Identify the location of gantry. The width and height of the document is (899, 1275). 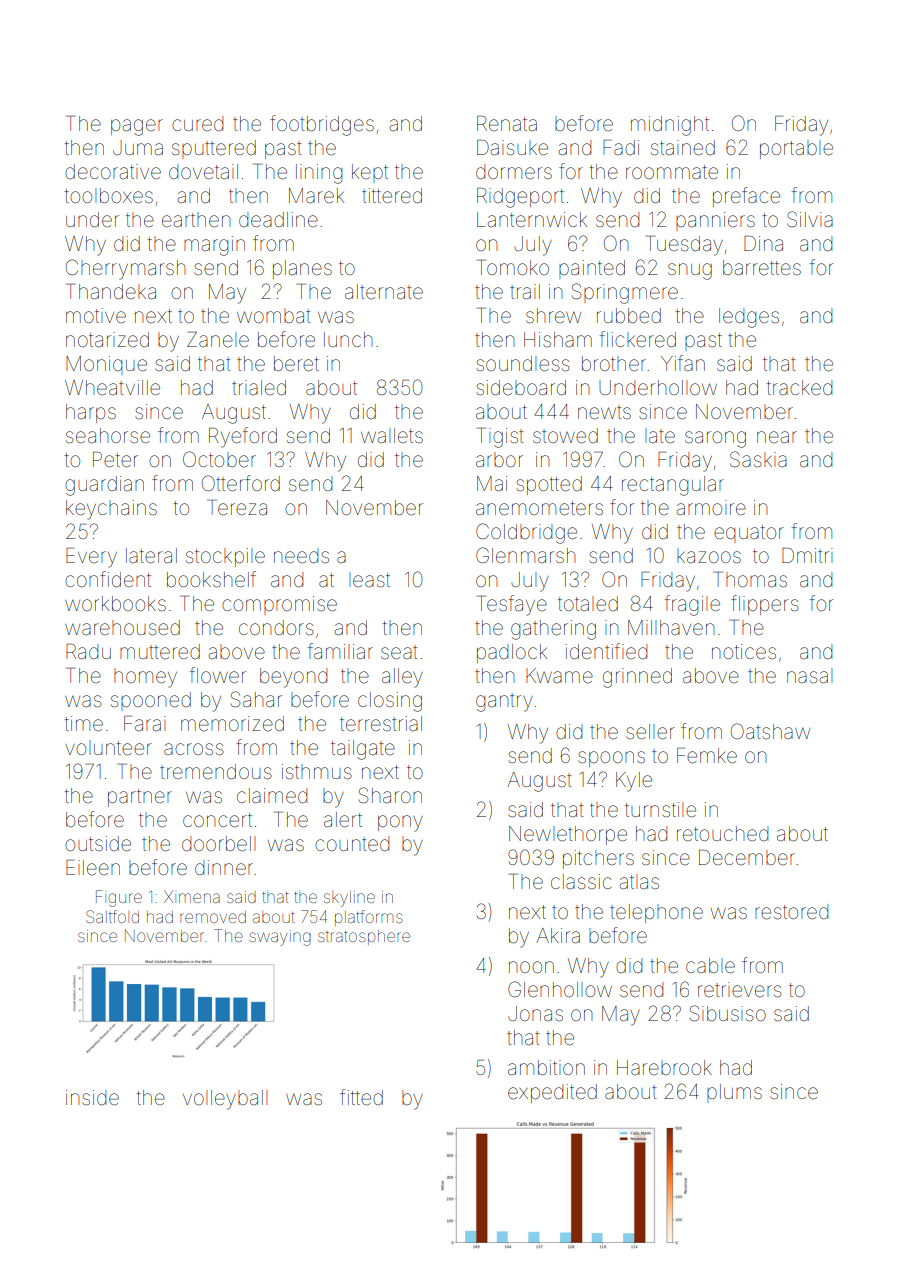
(504, 702).
